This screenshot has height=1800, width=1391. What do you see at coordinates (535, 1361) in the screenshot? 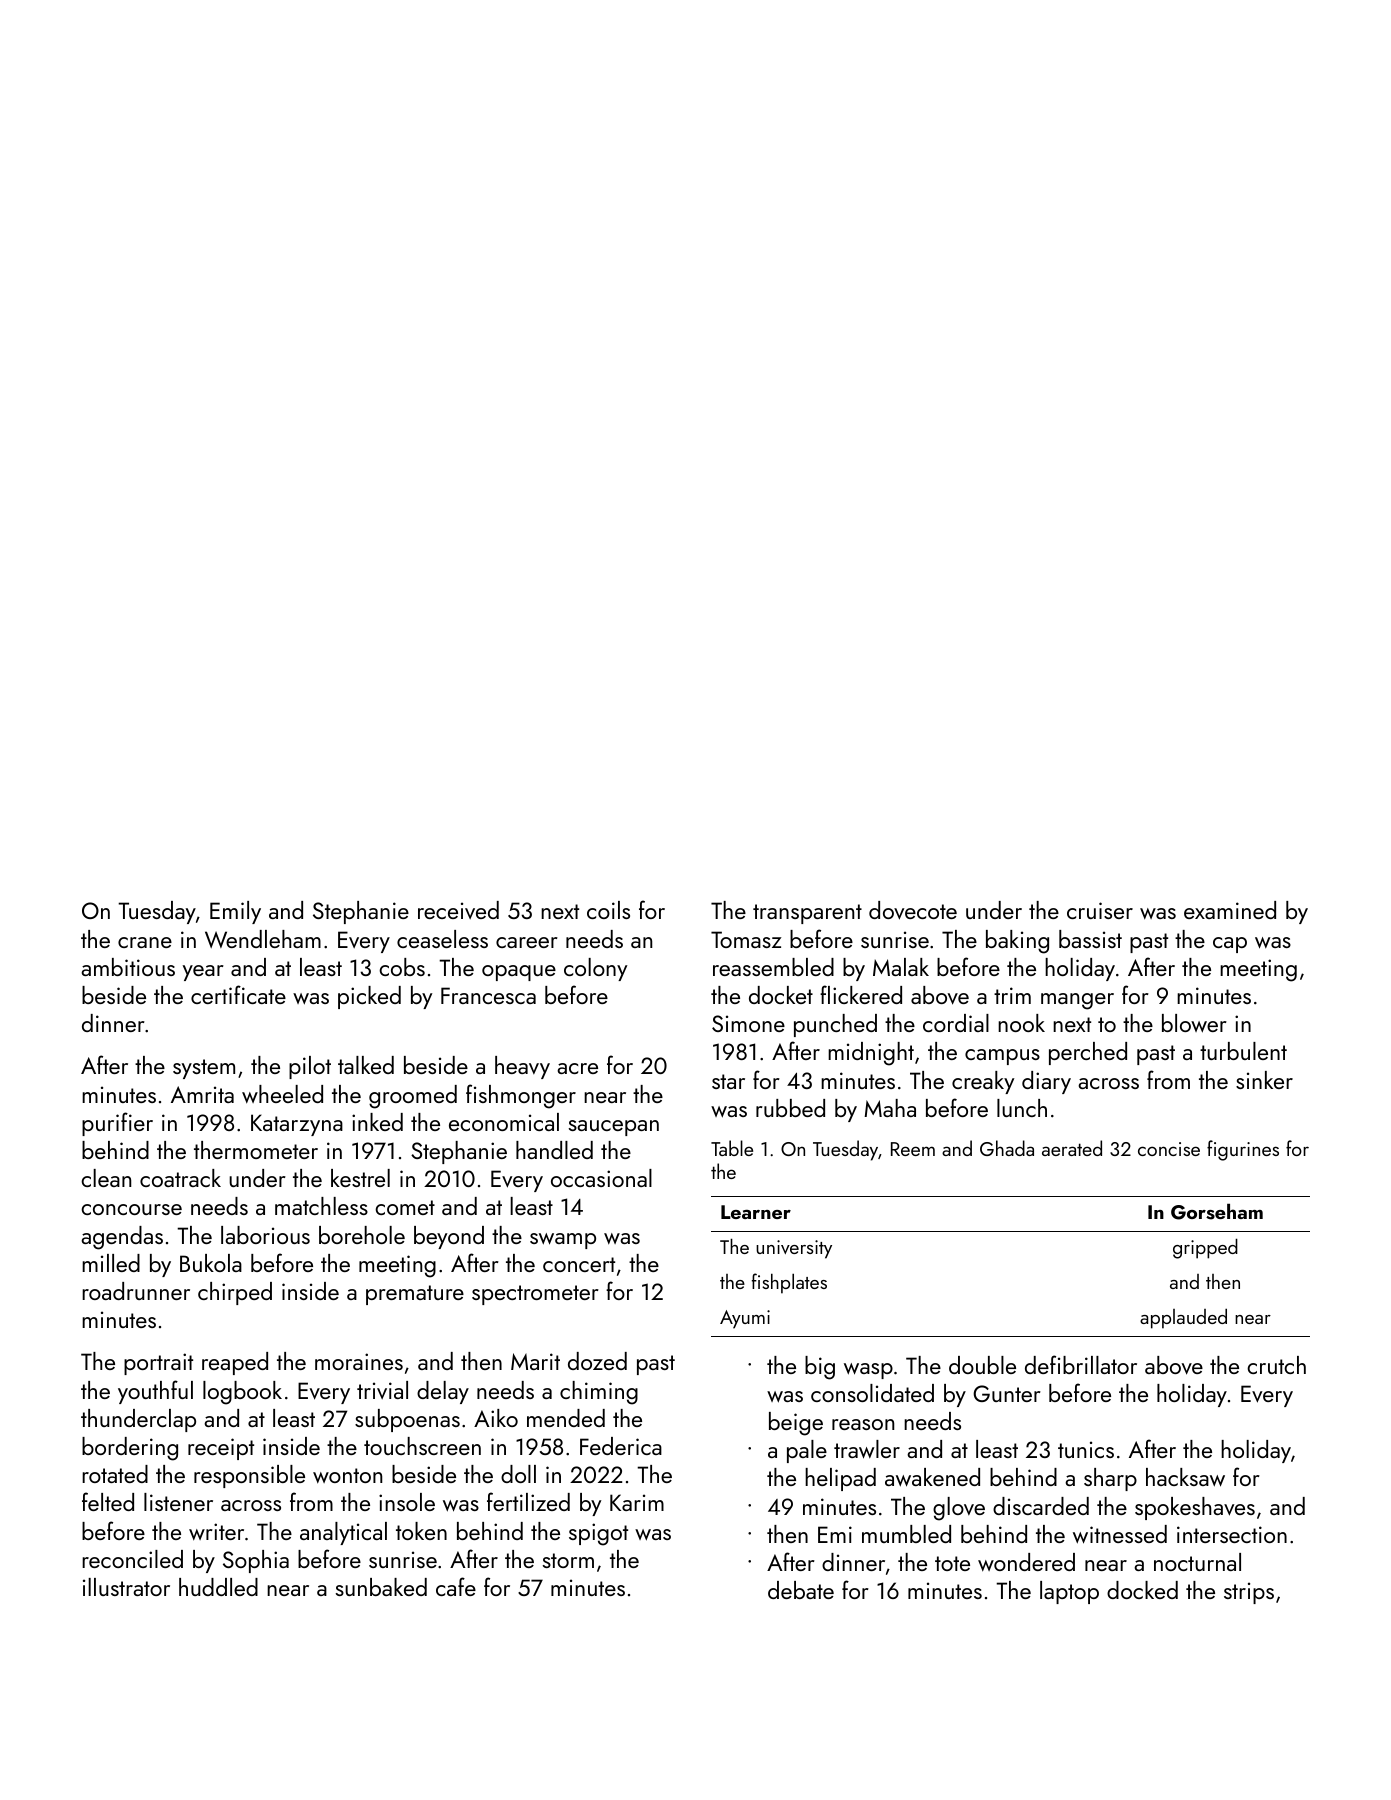
I see `Marit` at bounding box center [535, 1361].
